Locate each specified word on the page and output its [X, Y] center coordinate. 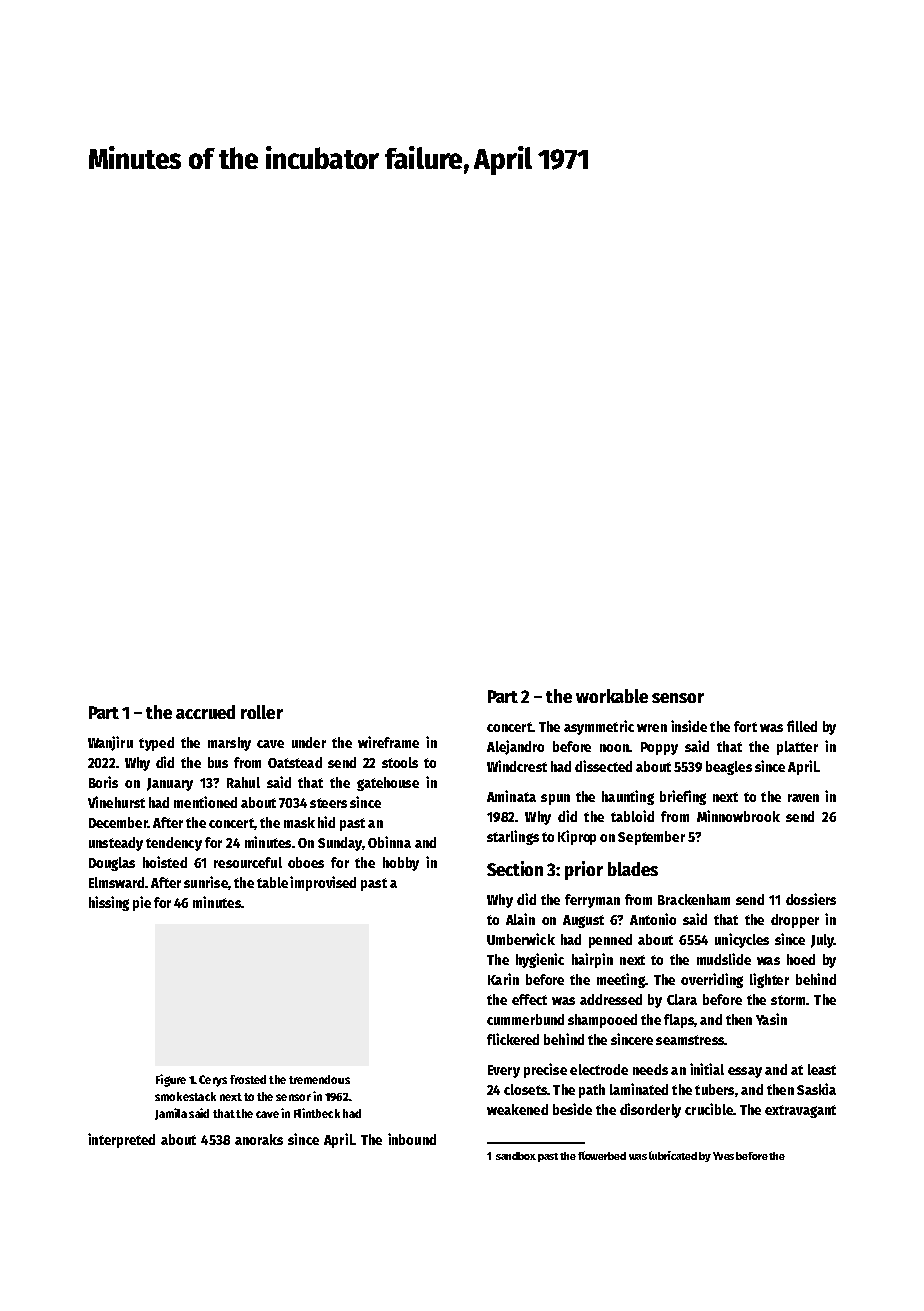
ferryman [592, 901]
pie [142, 903]
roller [262, 712]
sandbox [516, 1156]
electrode [599, 1069]
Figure [171, 1080]
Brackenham [694, 899]
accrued [205, 712]
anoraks [259, 1139]
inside [689, 726]
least [822, 1069]
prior [584, 870]
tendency [174, 844]
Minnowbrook [738, 816]
